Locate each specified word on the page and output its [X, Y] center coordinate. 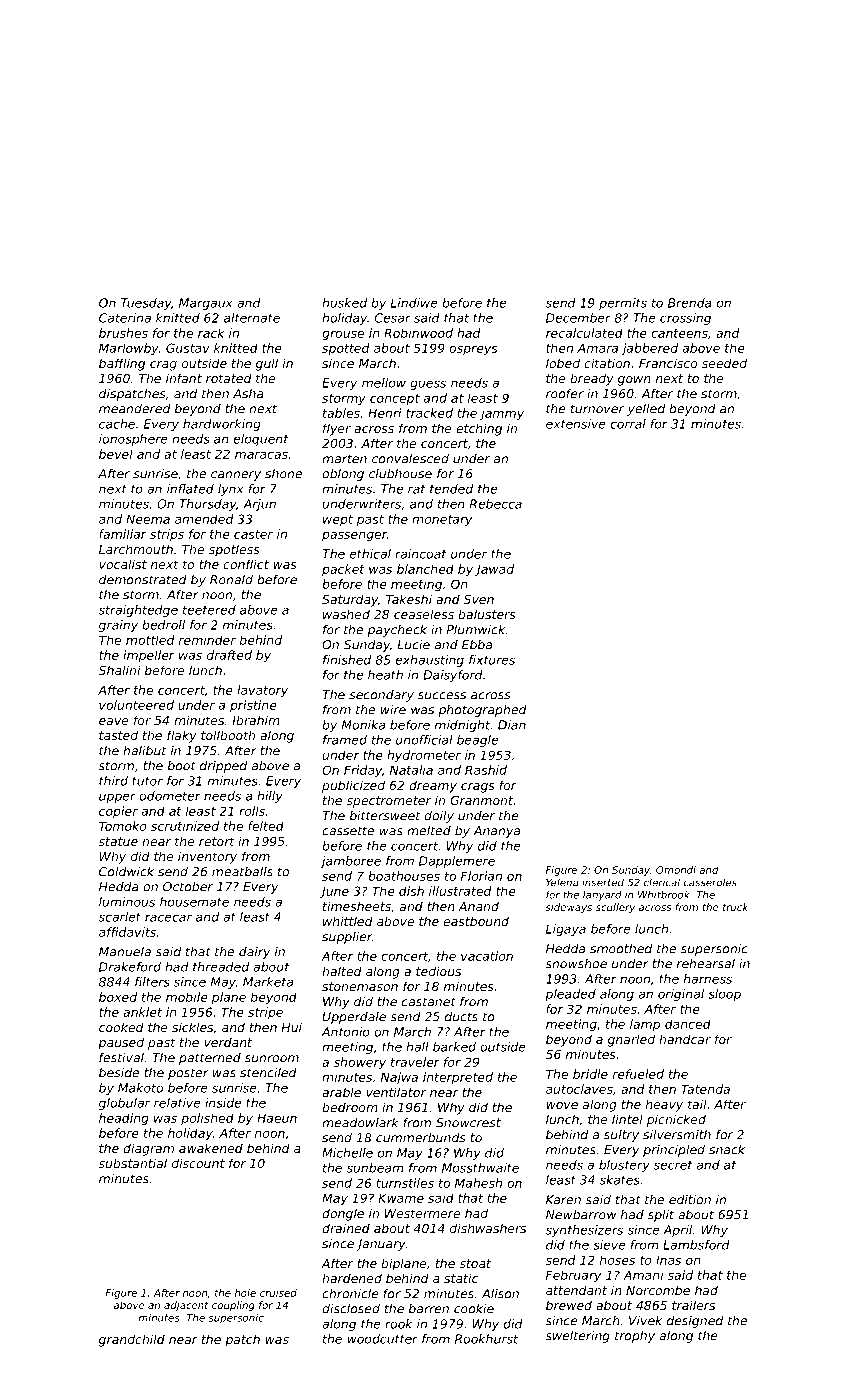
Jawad [494, 570]
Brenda [690, 303]
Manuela [125, 952]
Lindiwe [414, 303]
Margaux [206, 304]
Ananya [497, 832]
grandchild [132, 1340]
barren [429, 1309]
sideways [568, 908]
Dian [512, 725]
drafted [229, 655]
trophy [635, 1337]
